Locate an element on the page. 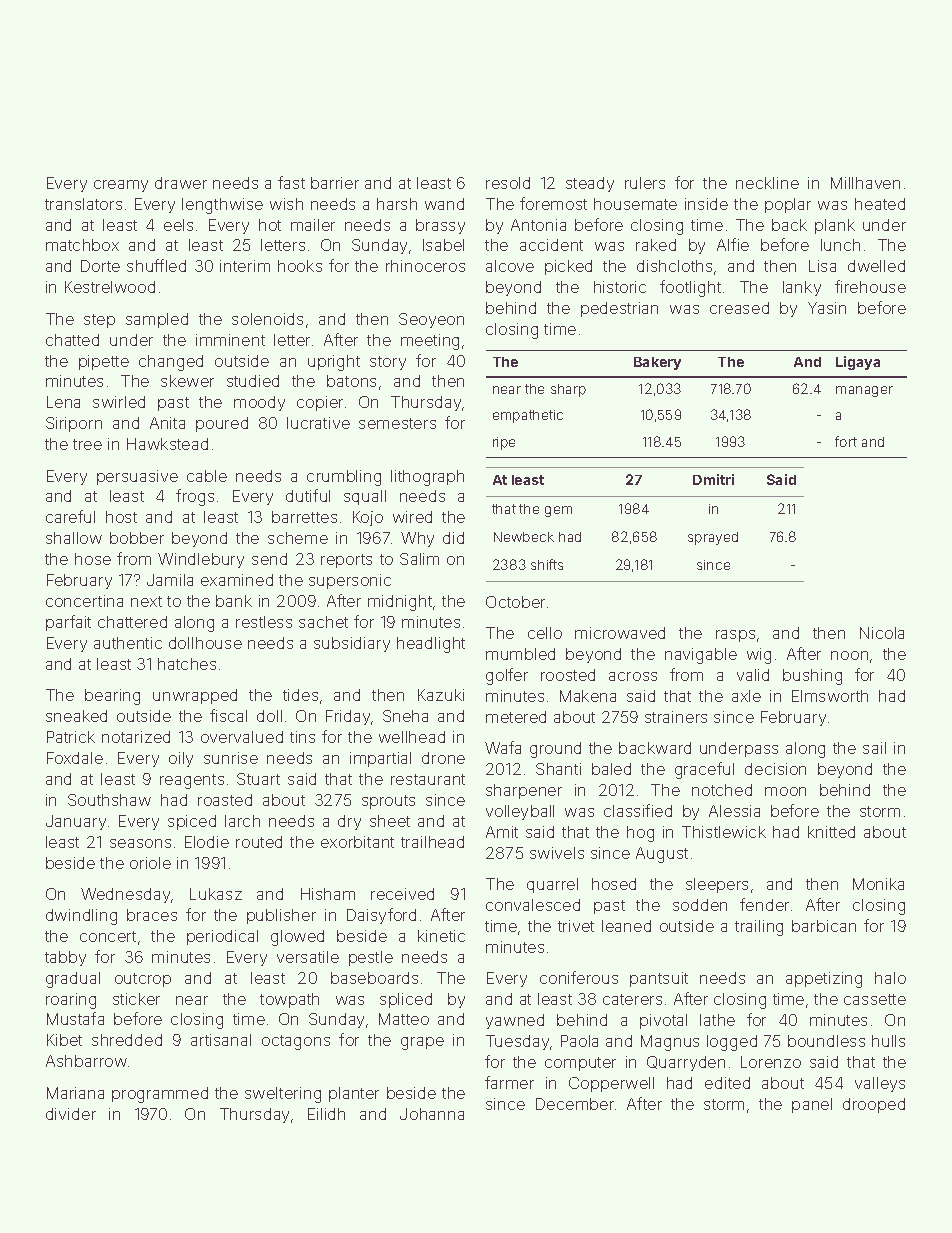  divider is located at coordinates (71, 1114).
